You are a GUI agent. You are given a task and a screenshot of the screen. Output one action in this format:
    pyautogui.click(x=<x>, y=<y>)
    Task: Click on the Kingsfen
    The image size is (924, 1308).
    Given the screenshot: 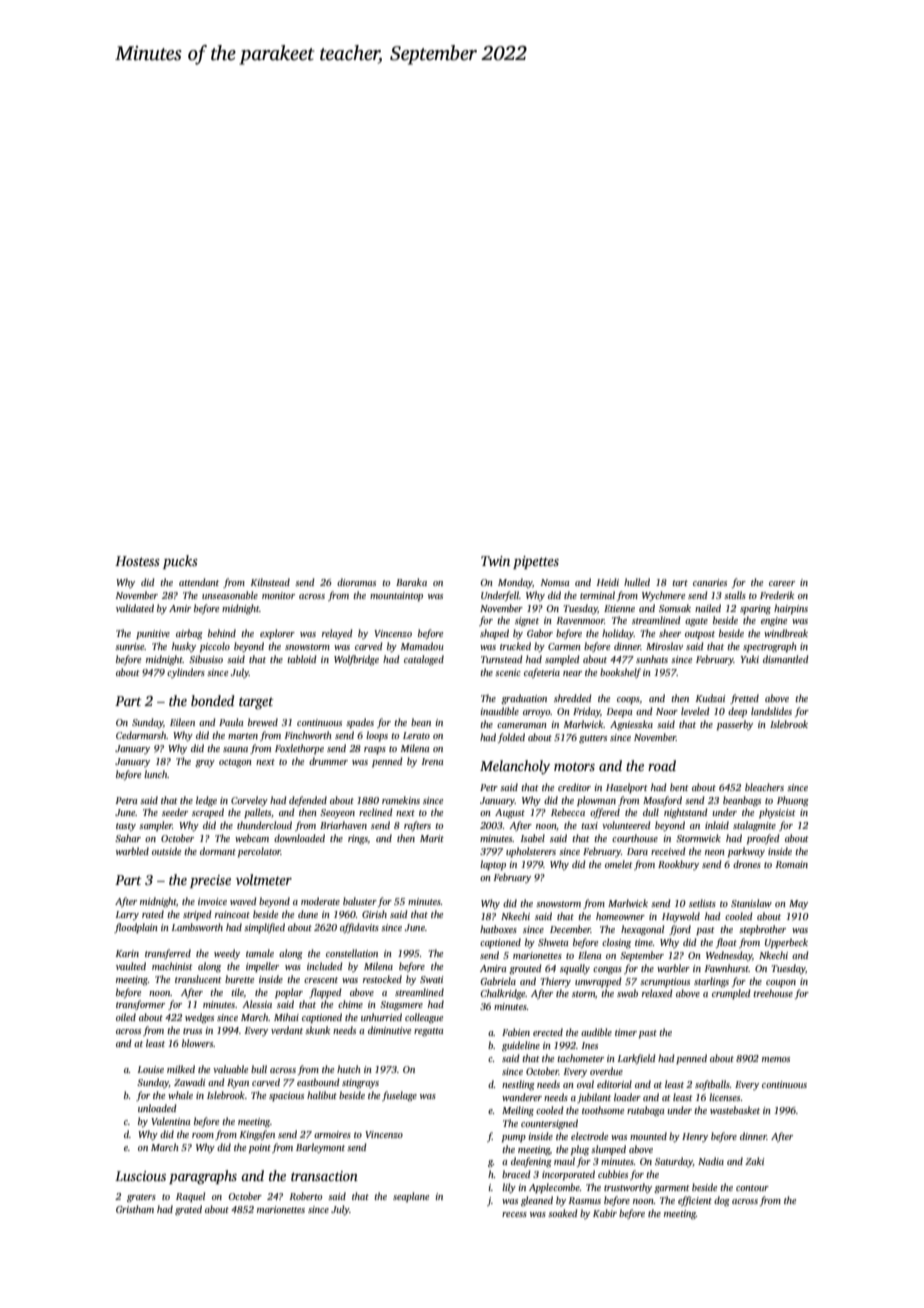 What is the action you would take?
    pyautogui.click(x=257, y=1135)
